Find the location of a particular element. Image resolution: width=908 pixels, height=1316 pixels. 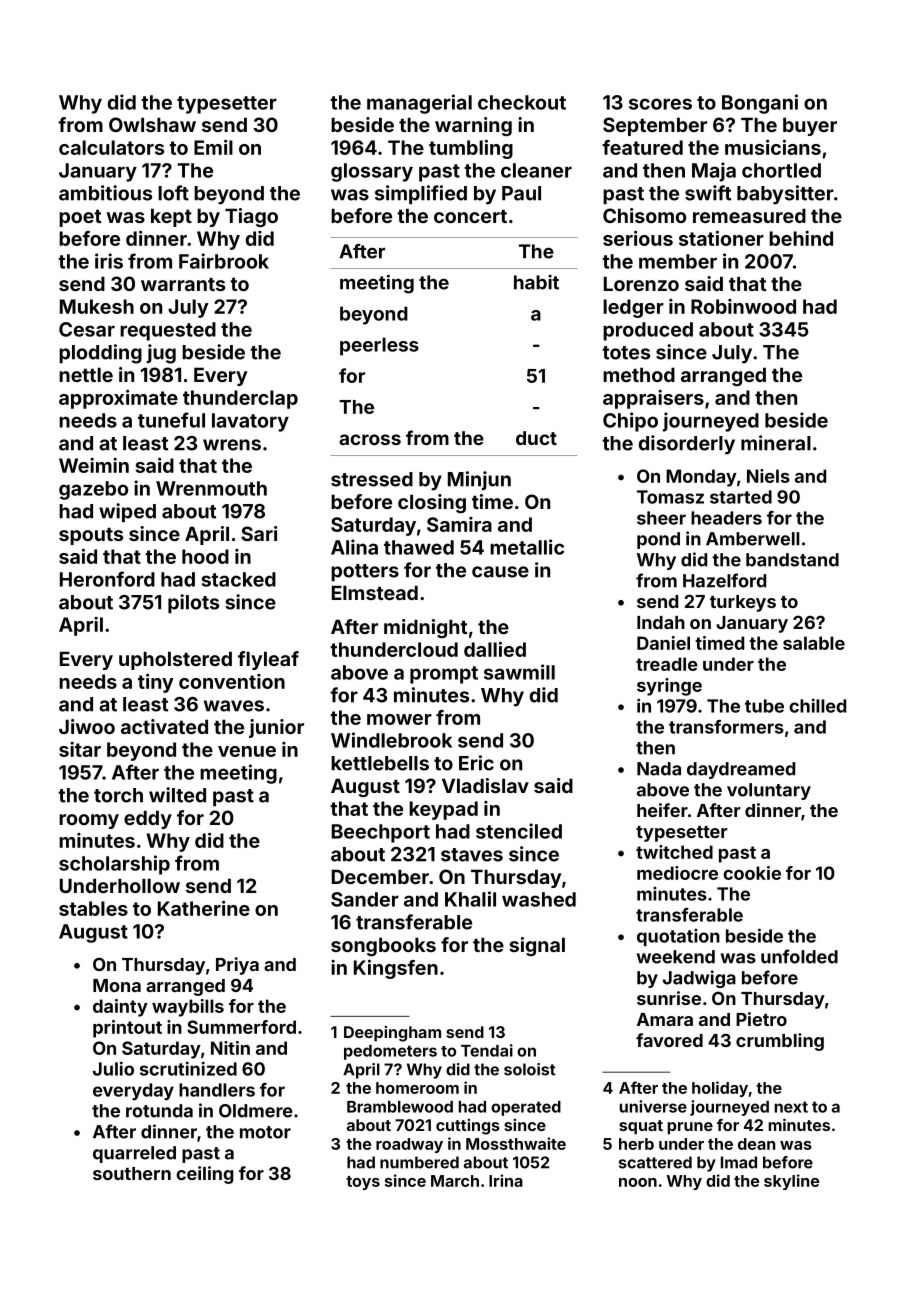

Owlshaw is located at coordinates (152, 124).
